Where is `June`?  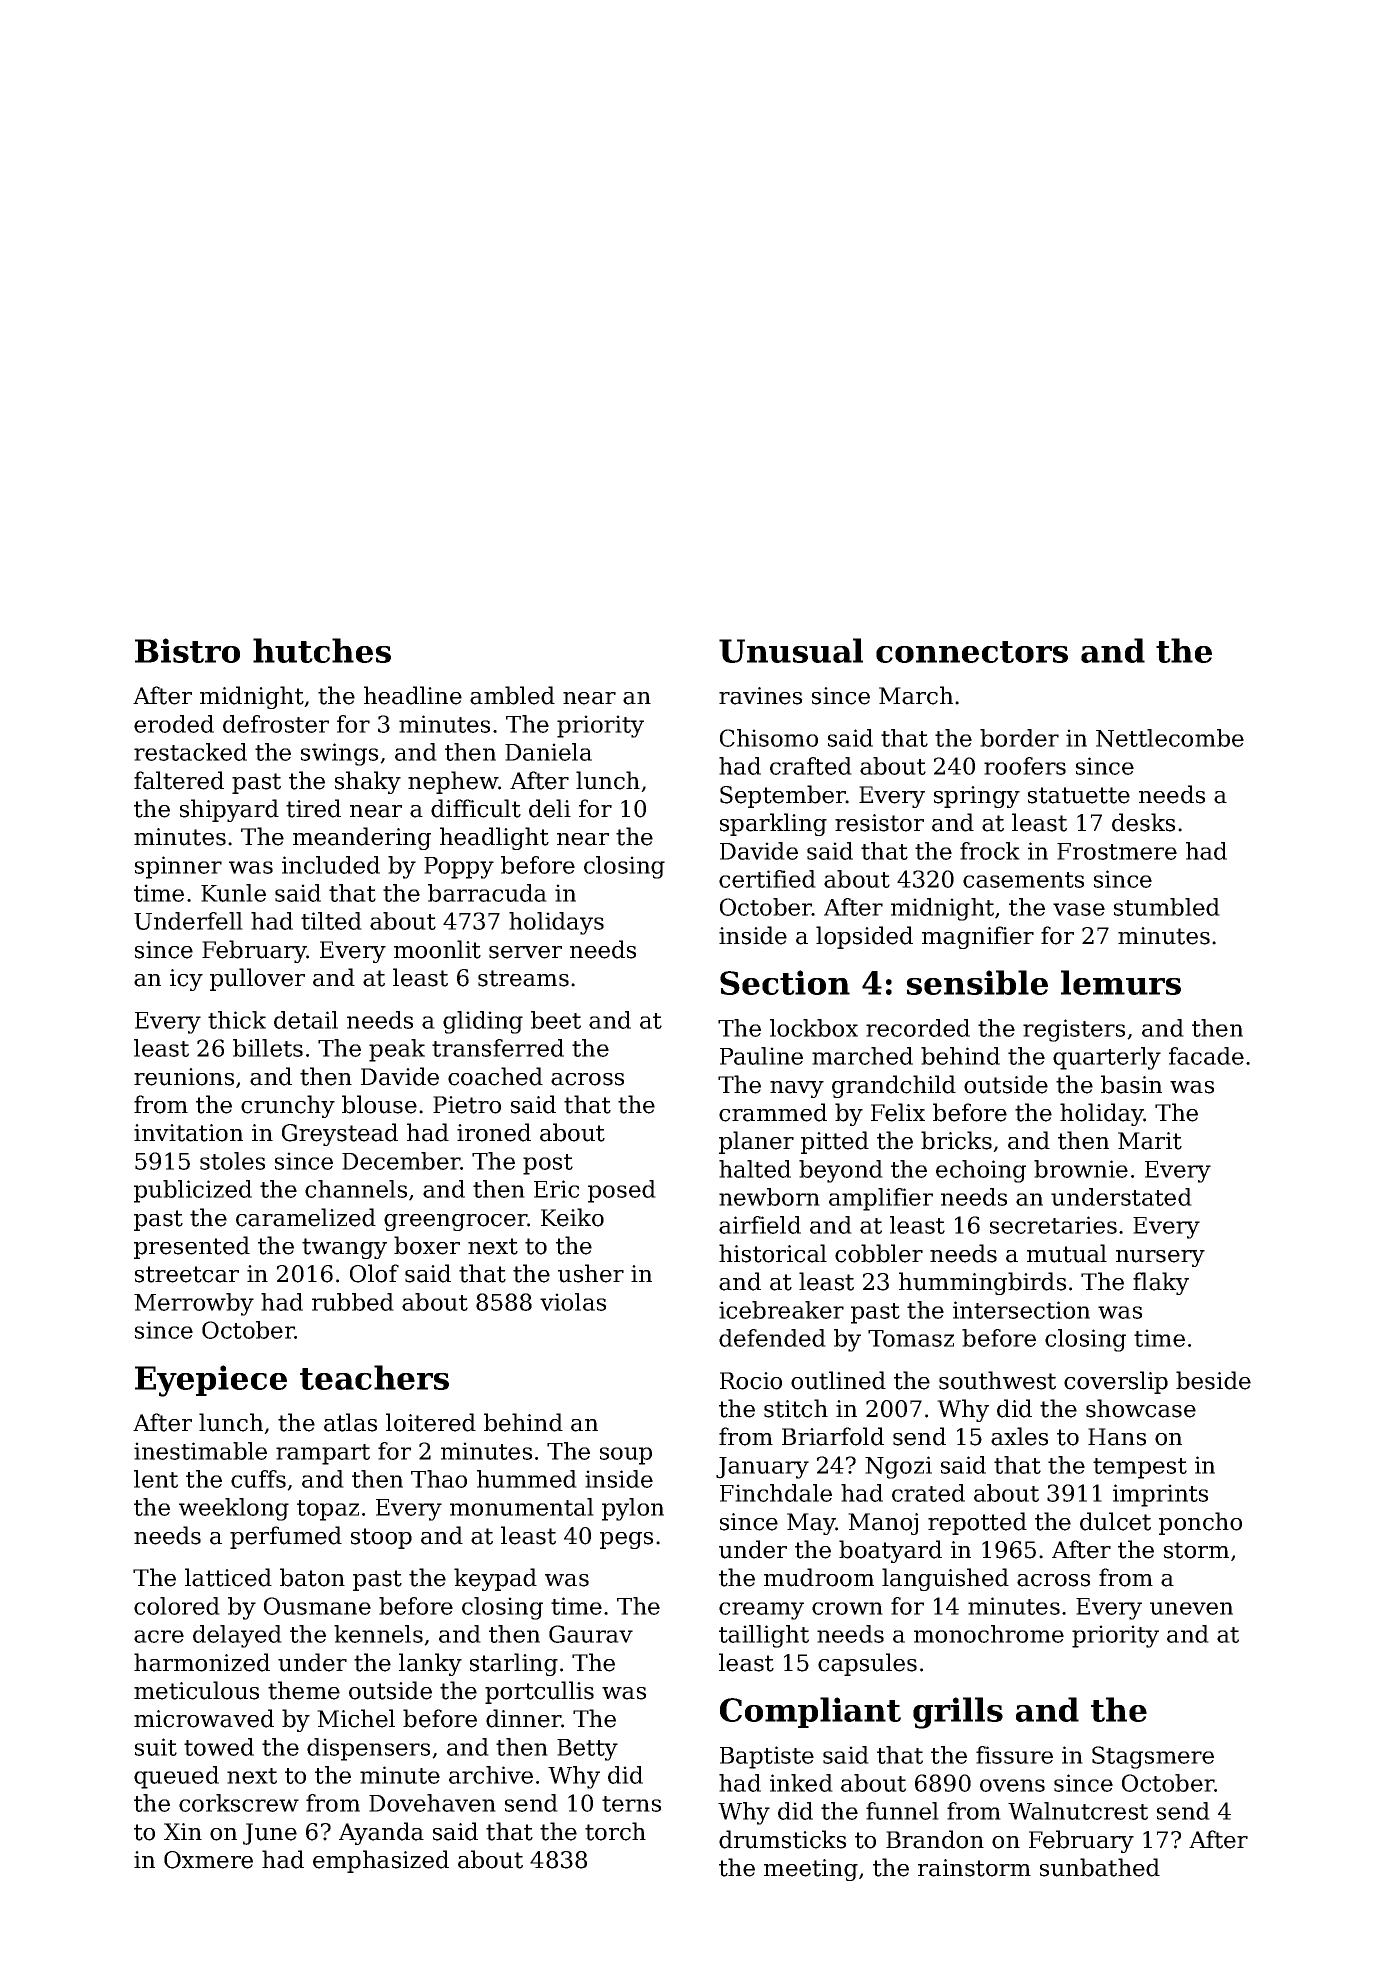
June is located at coordinates (270, 1834).
